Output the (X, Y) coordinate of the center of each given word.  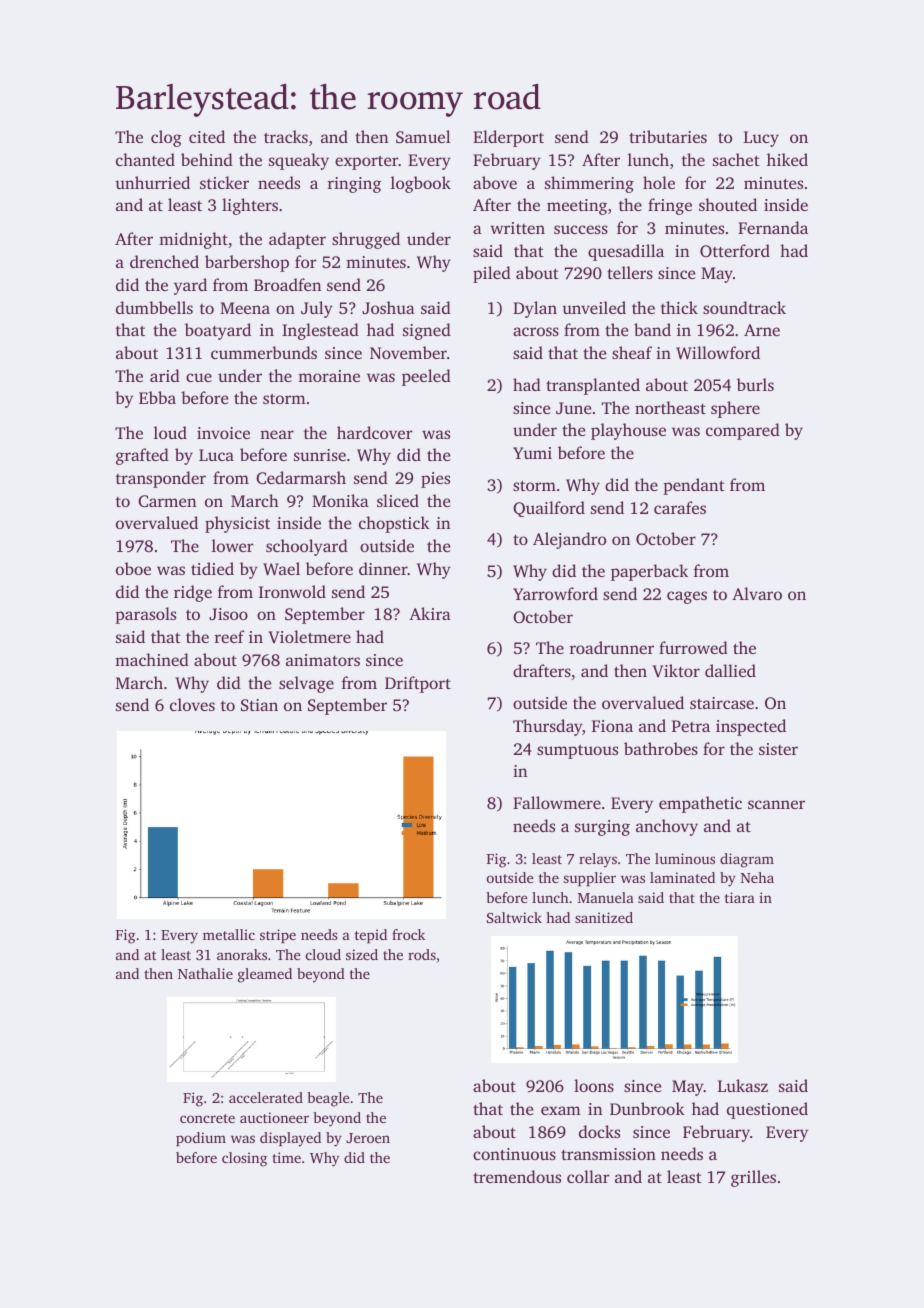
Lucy (761, 139)
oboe (133, 568)
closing (244, 1159)
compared (743, 431)
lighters (250, 206)
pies (435, 480)
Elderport (508, 138)
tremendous (517, 1176)
